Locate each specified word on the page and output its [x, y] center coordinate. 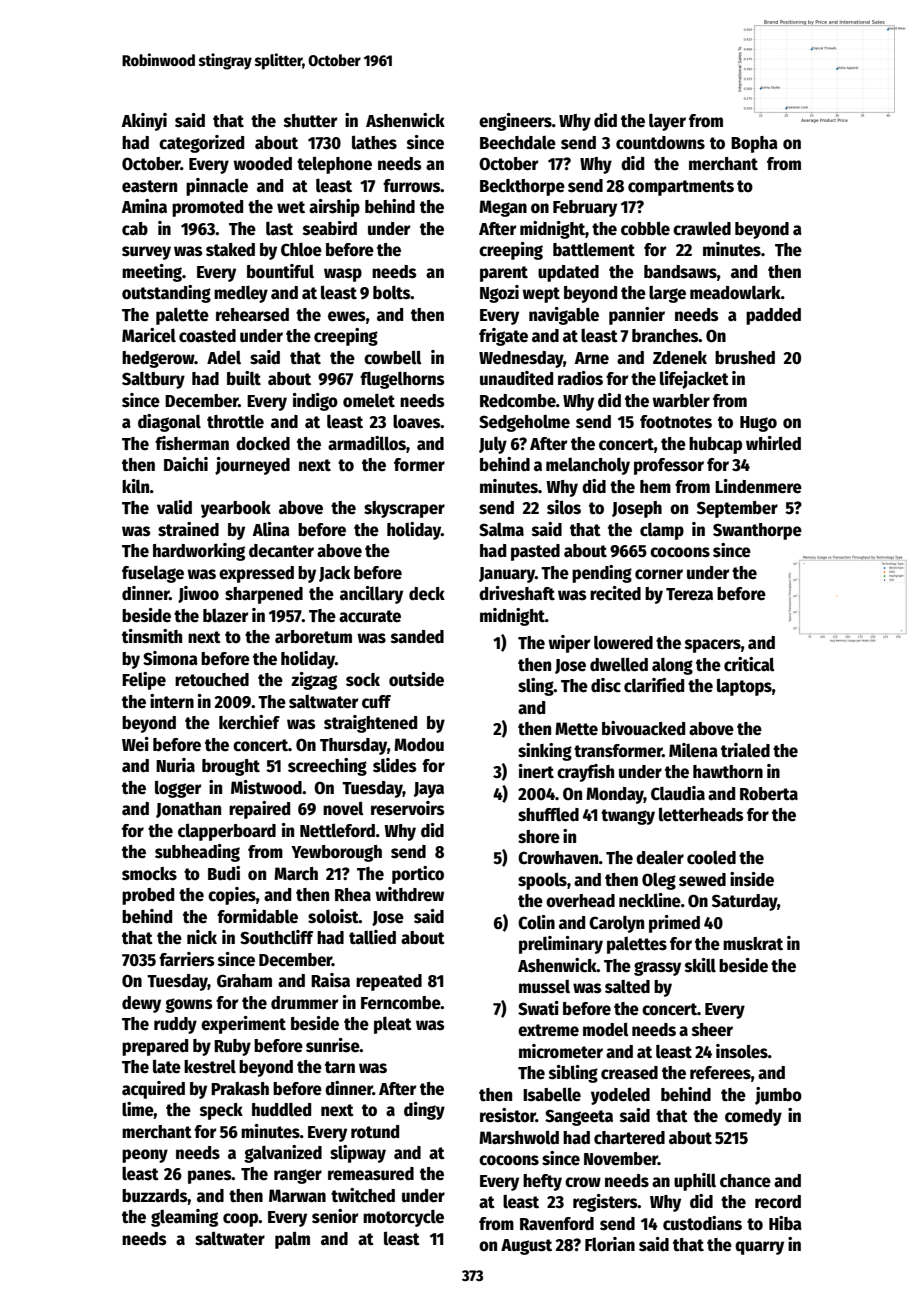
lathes [374, 142]
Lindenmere [758, 486]
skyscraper [404, 509]
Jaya [429, 790]
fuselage [153, 574]
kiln [136, 486]
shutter [310, 121]
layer [667, 122]
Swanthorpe [757, 531]
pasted [535, 552]
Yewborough [336, 853]
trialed [745, 750]
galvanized [283, 1154]
